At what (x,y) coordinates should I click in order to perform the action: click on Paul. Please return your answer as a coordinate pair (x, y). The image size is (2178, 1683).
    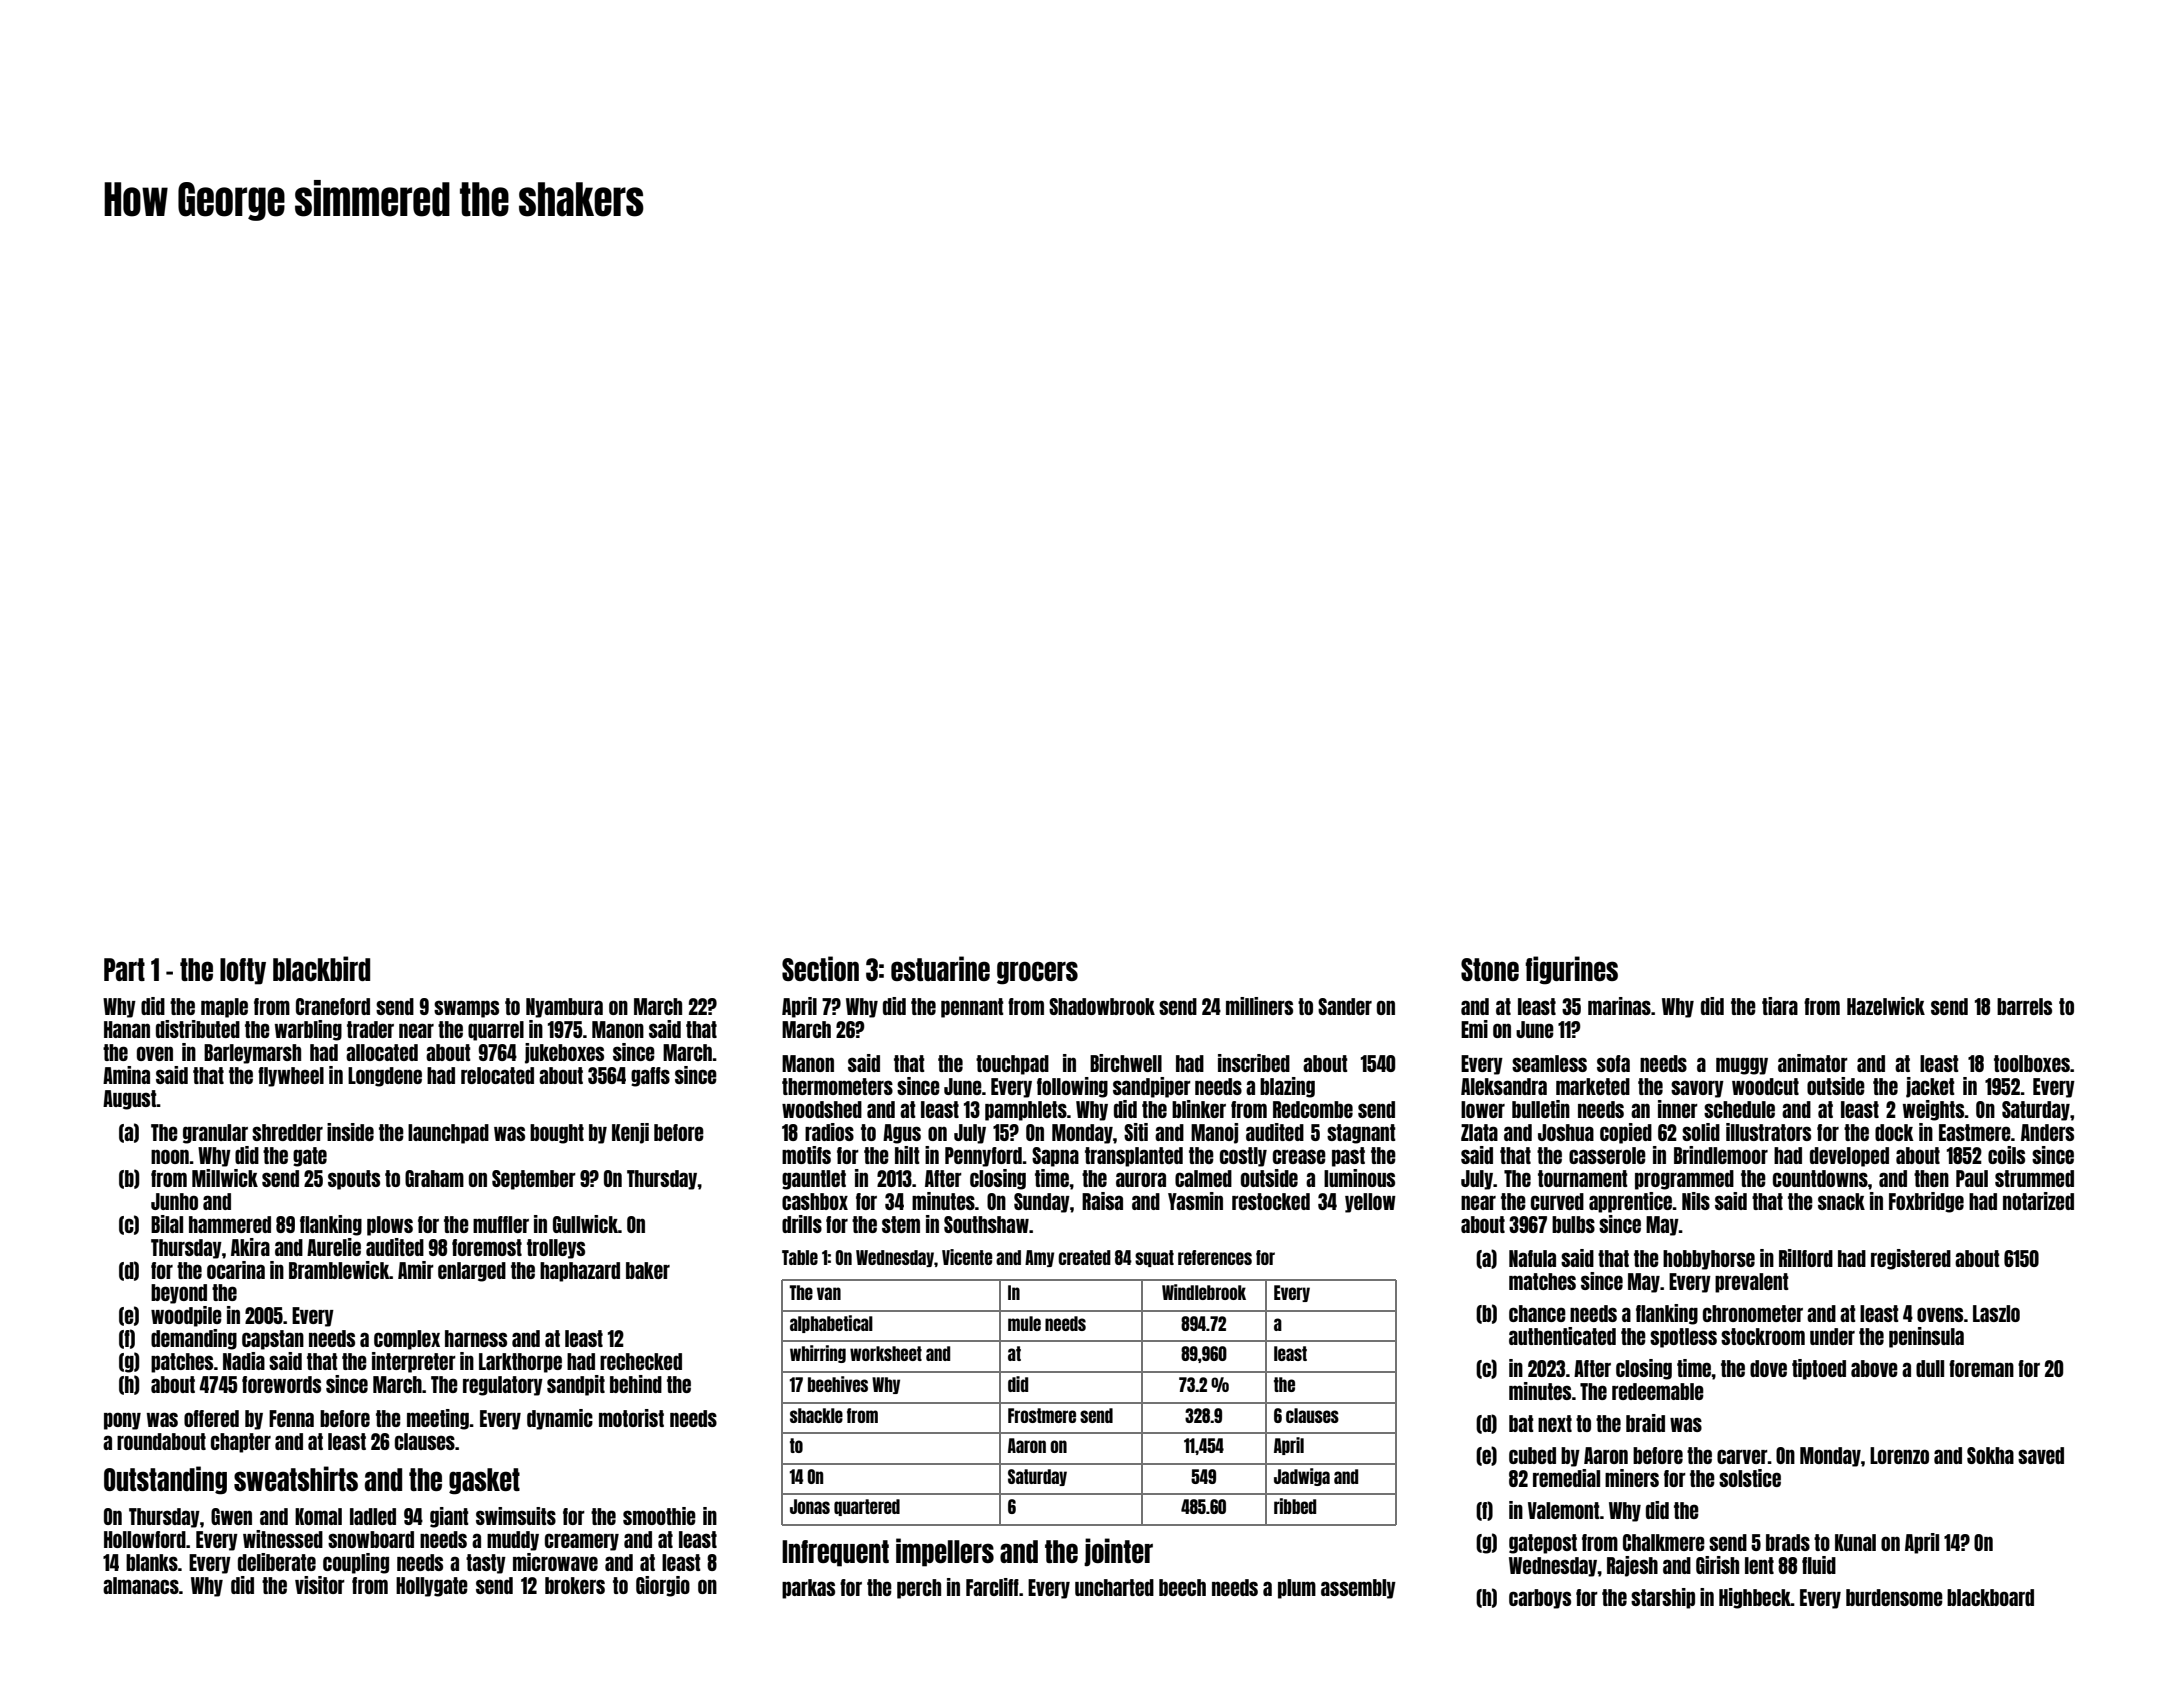
    Looking at the image, I should click on (1972, 1178).
